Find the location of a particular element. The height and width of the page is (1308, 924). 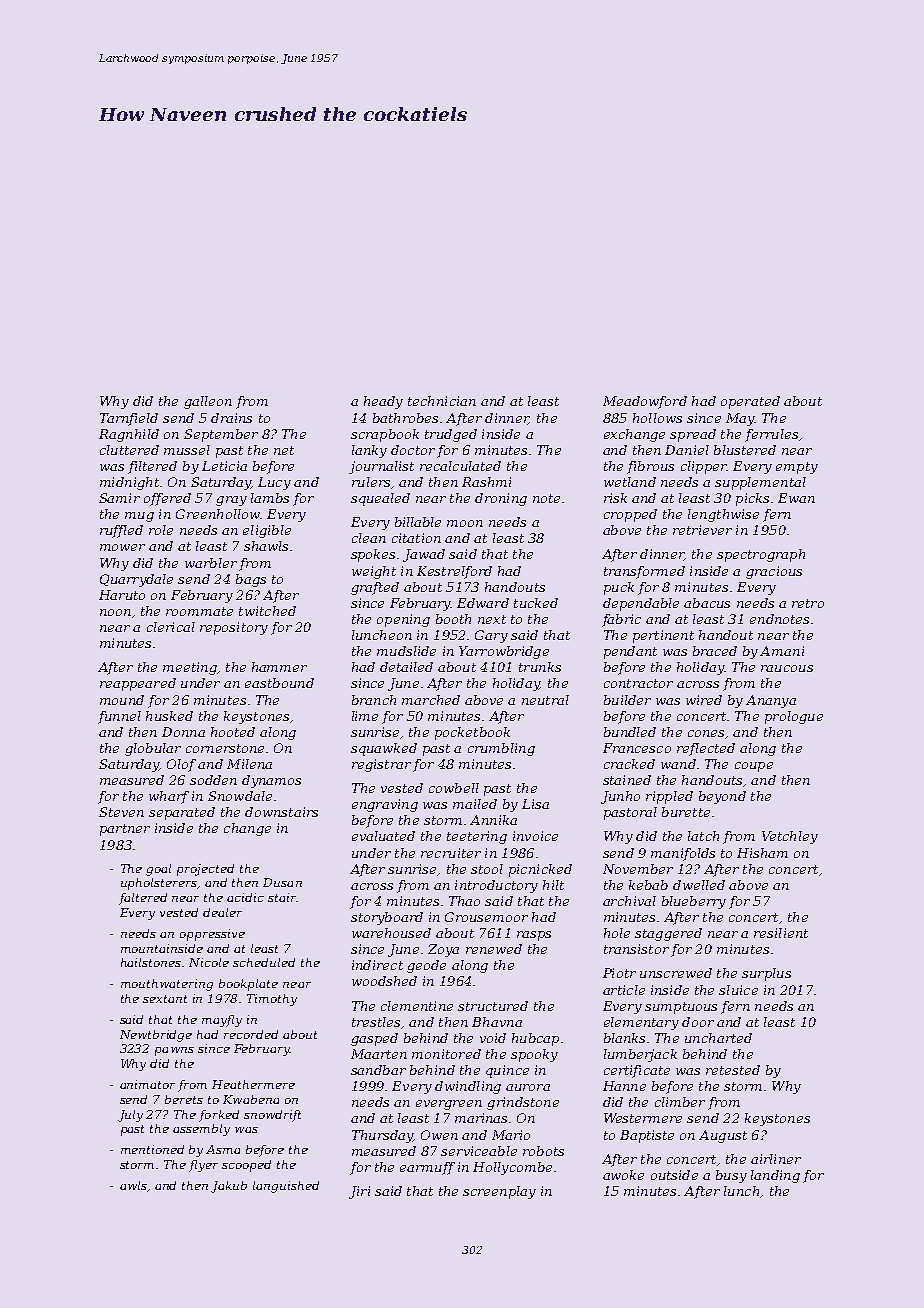

storyboard is located at coordinates (387, 918).
